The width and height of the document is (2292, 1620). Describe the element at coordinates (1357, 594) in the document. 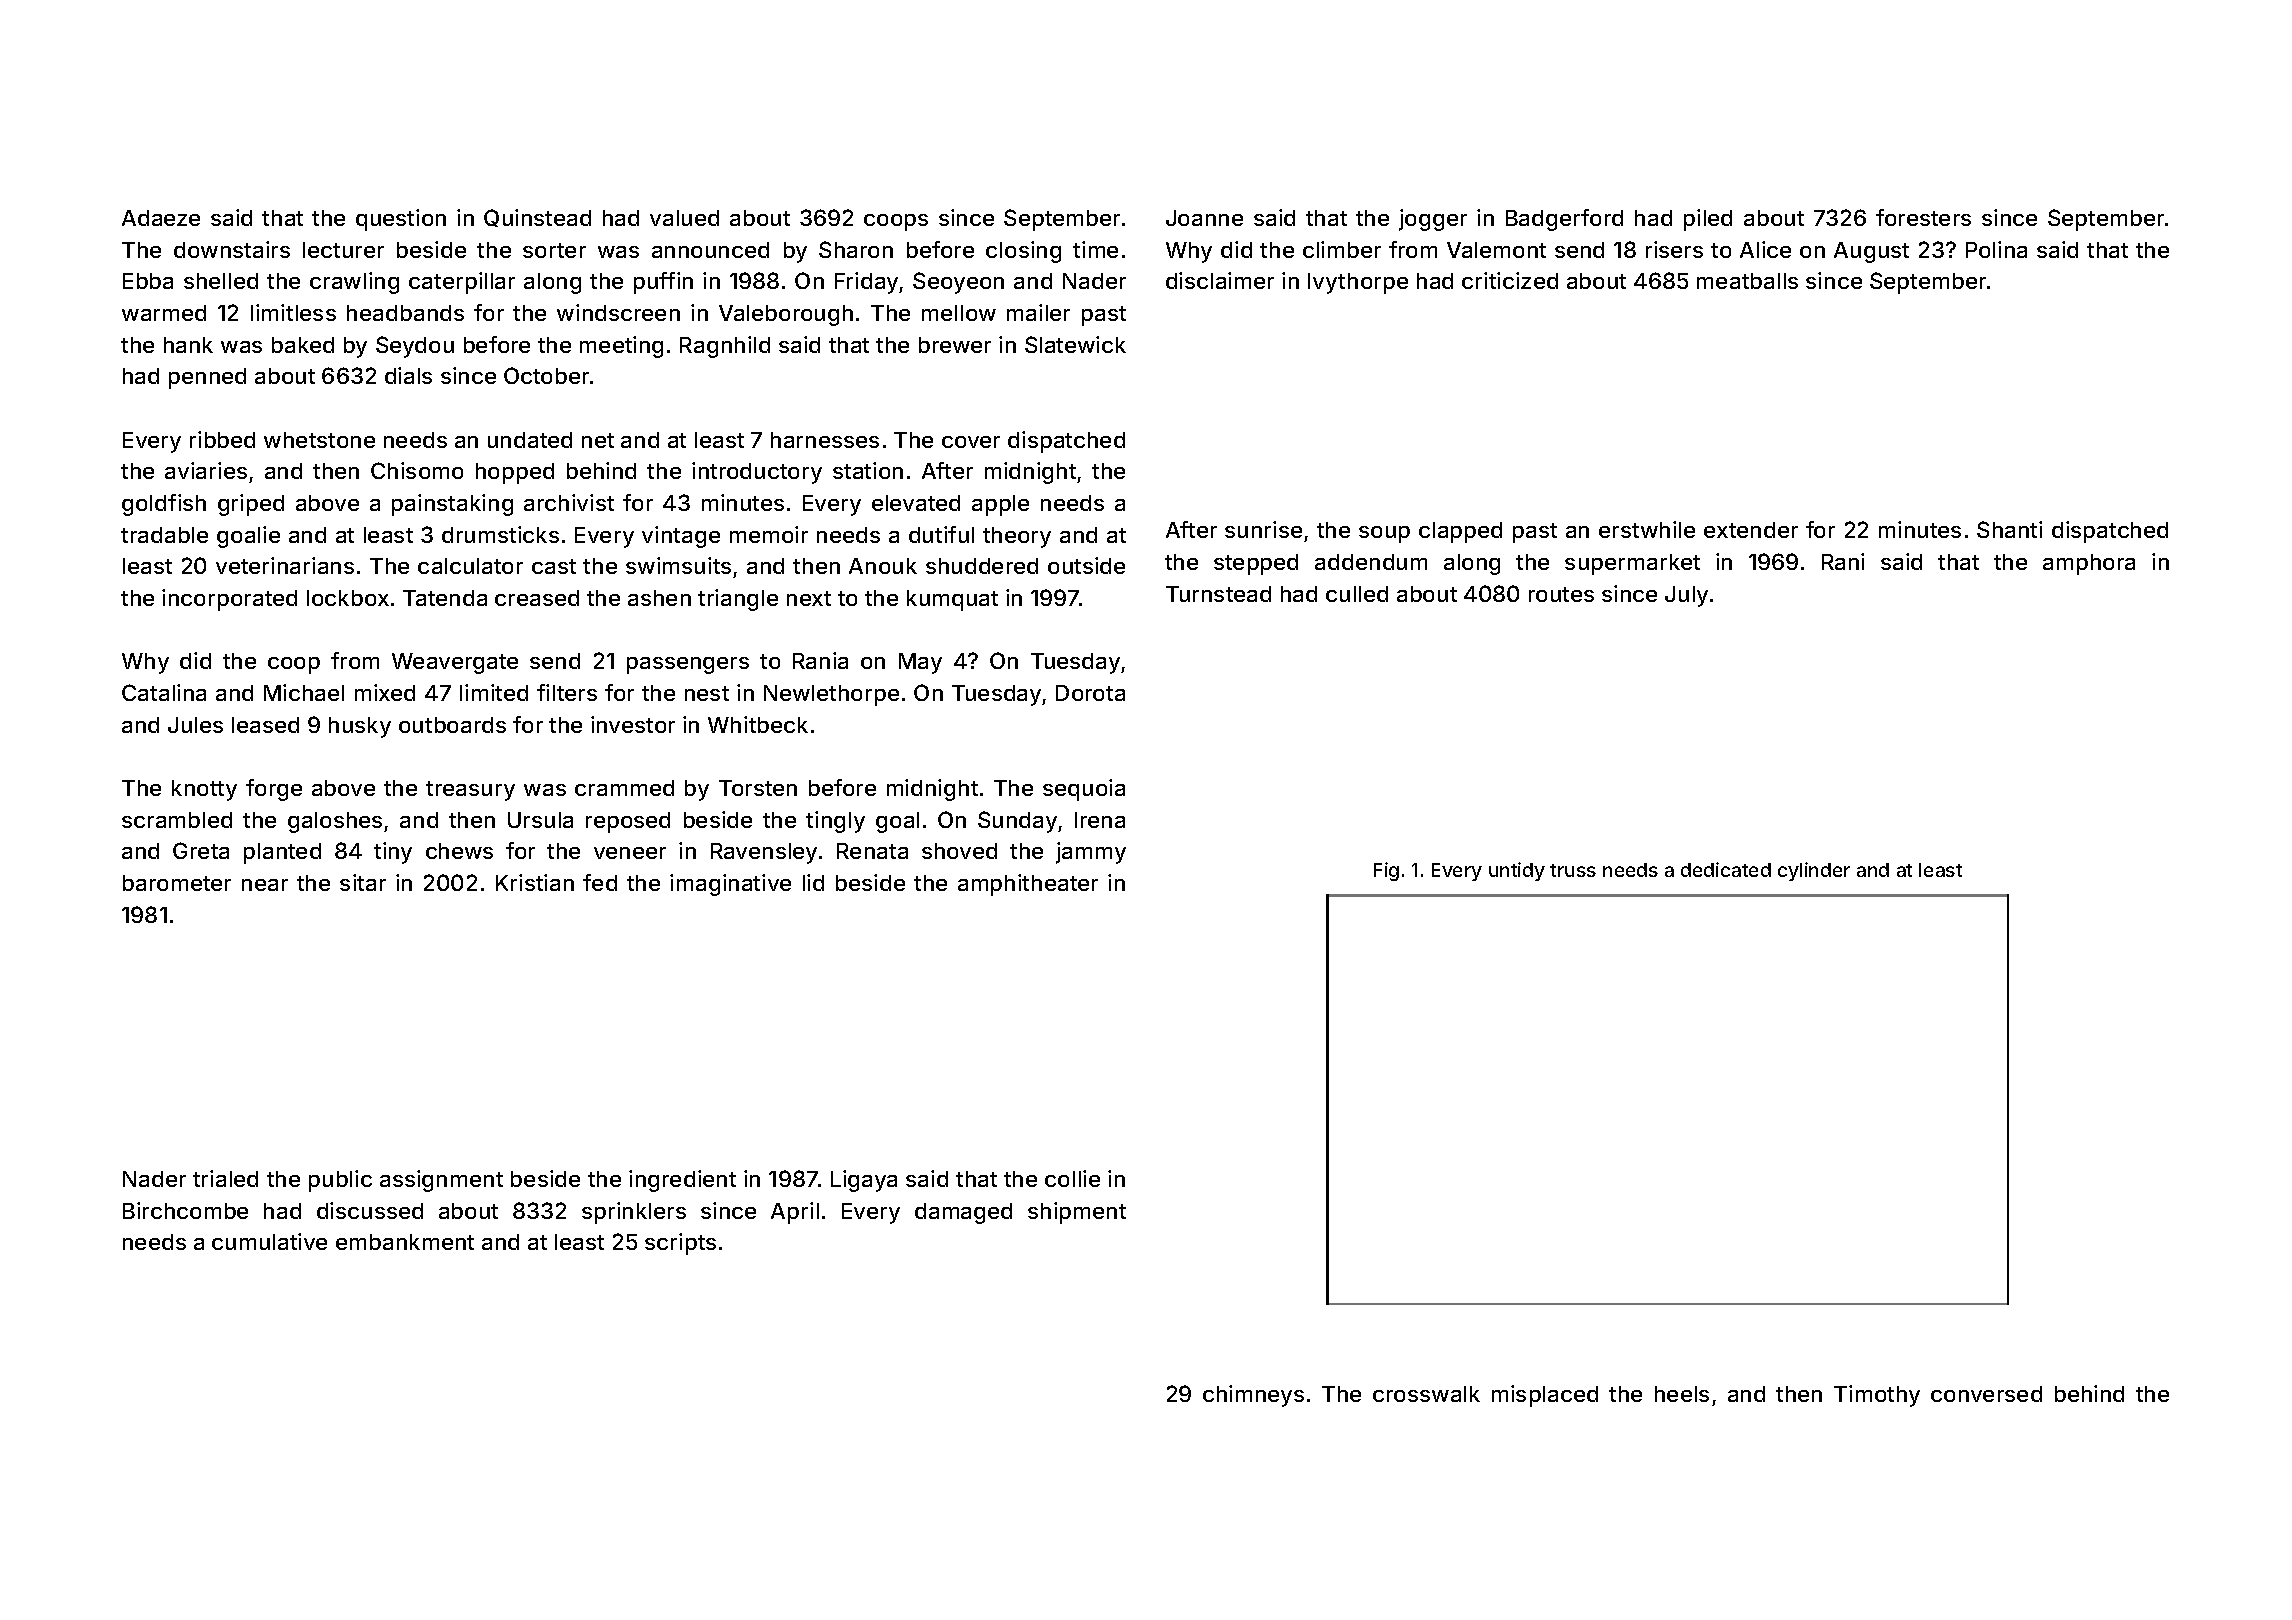

I see `culled` at that location.
